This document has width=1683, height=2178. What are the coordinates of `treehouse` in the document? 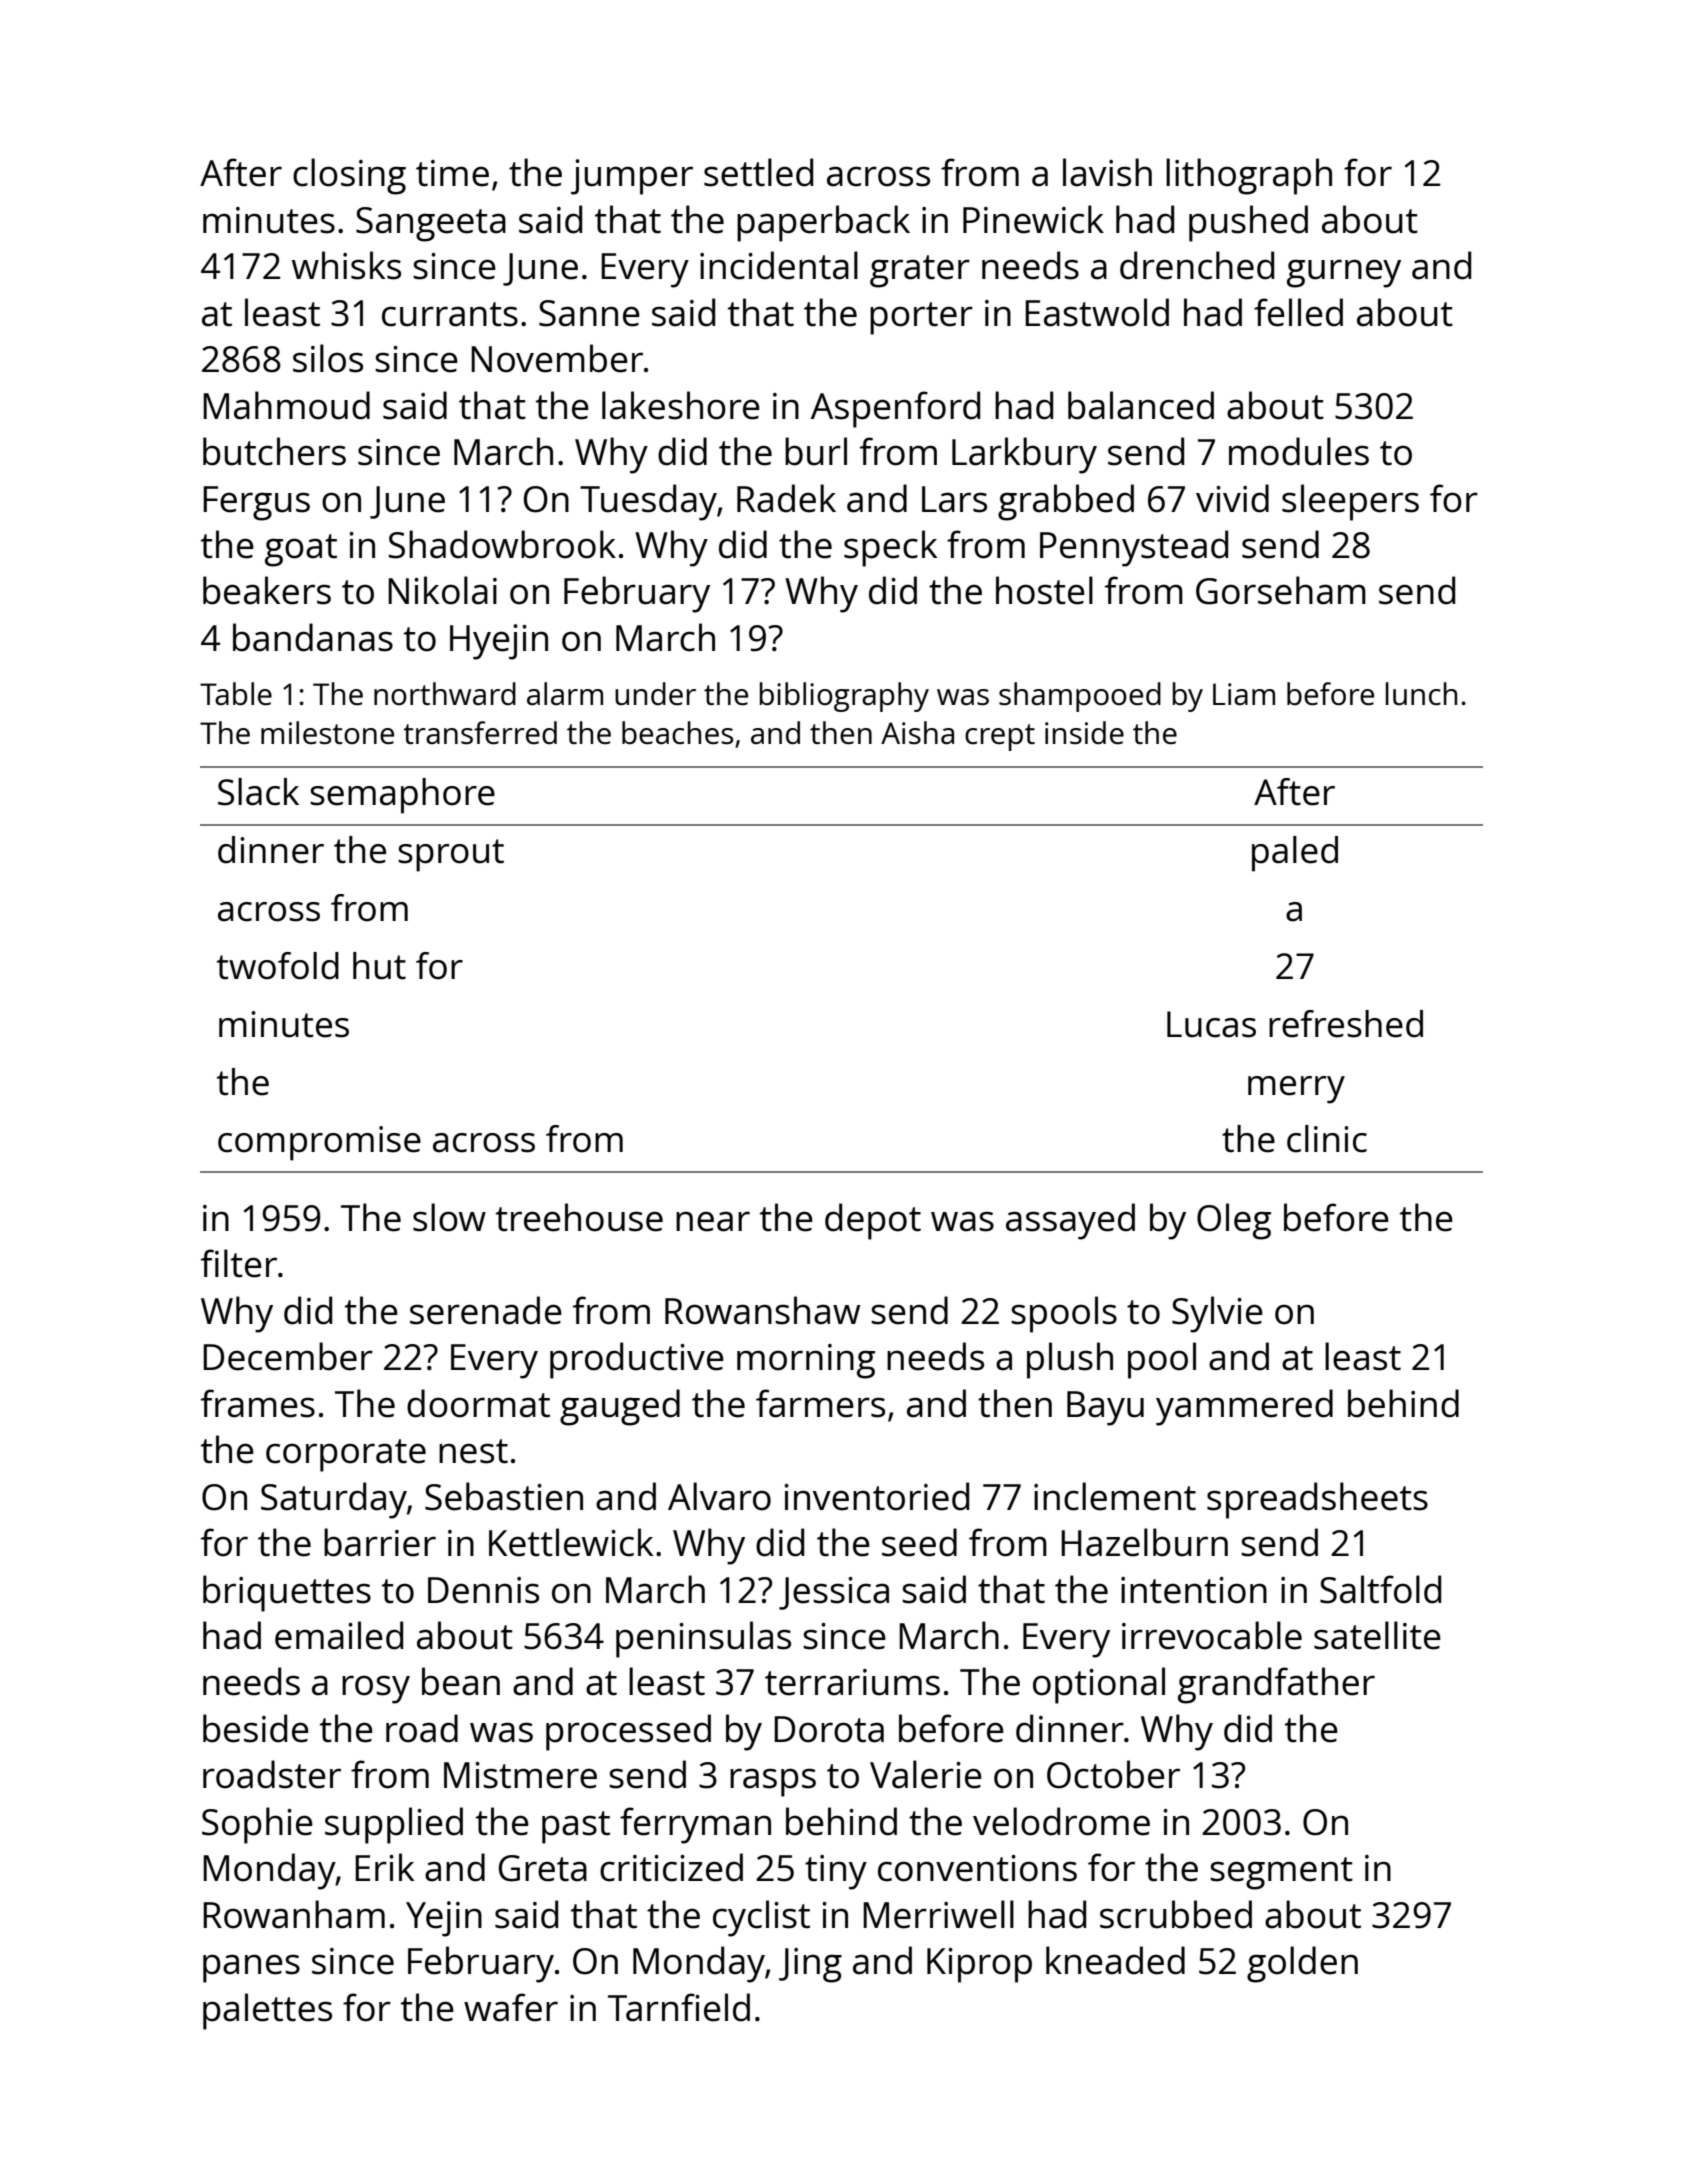 It's located at (579, 1217).
